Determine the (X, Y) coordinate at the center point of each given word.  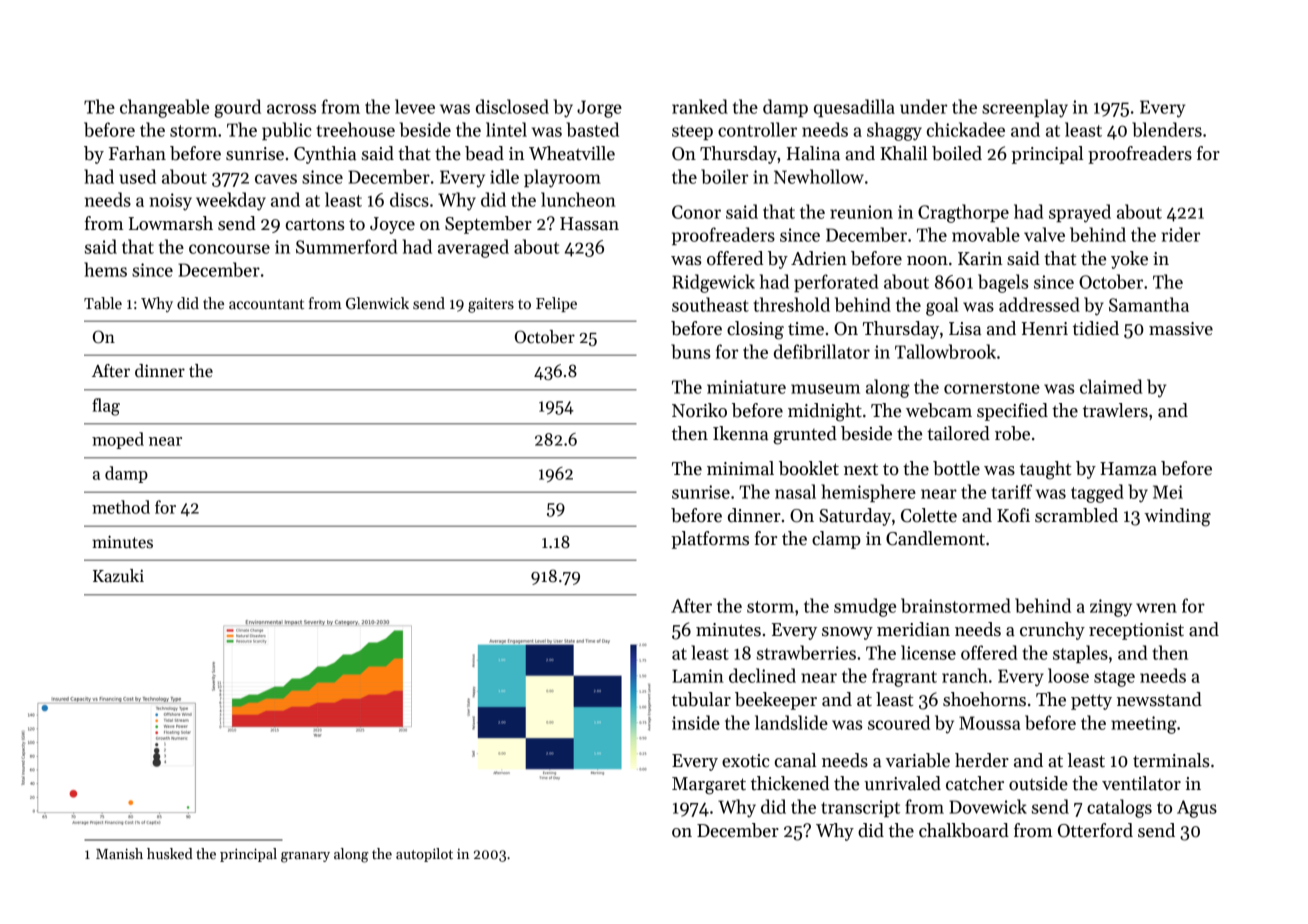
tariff (1011, 491)
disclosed (512, 106)
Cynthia (325, 155)
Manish (119, 853)
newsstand (1159, 699)
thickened (790, 783)
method (121, 507)
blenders (1167, 129)
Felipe (556, 304)
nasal (795, 491)
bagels (1003, 283)
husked (170, 853)
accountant (266, 304)
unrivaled (902, 783)
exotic (746, 761)
